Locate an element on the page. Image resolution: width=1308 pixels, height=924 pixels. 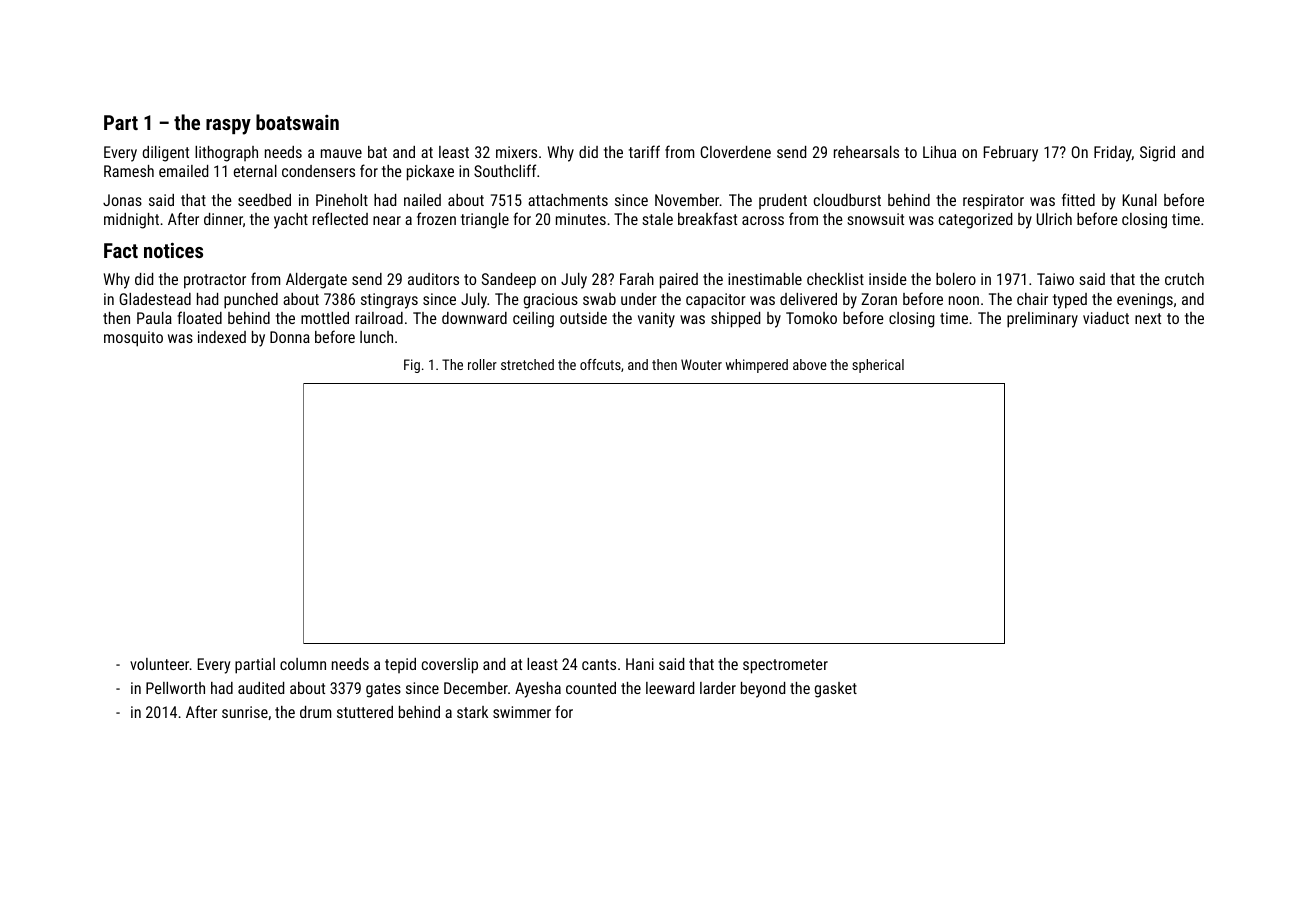
Cloverdene is located at coordinates (735, 152).
